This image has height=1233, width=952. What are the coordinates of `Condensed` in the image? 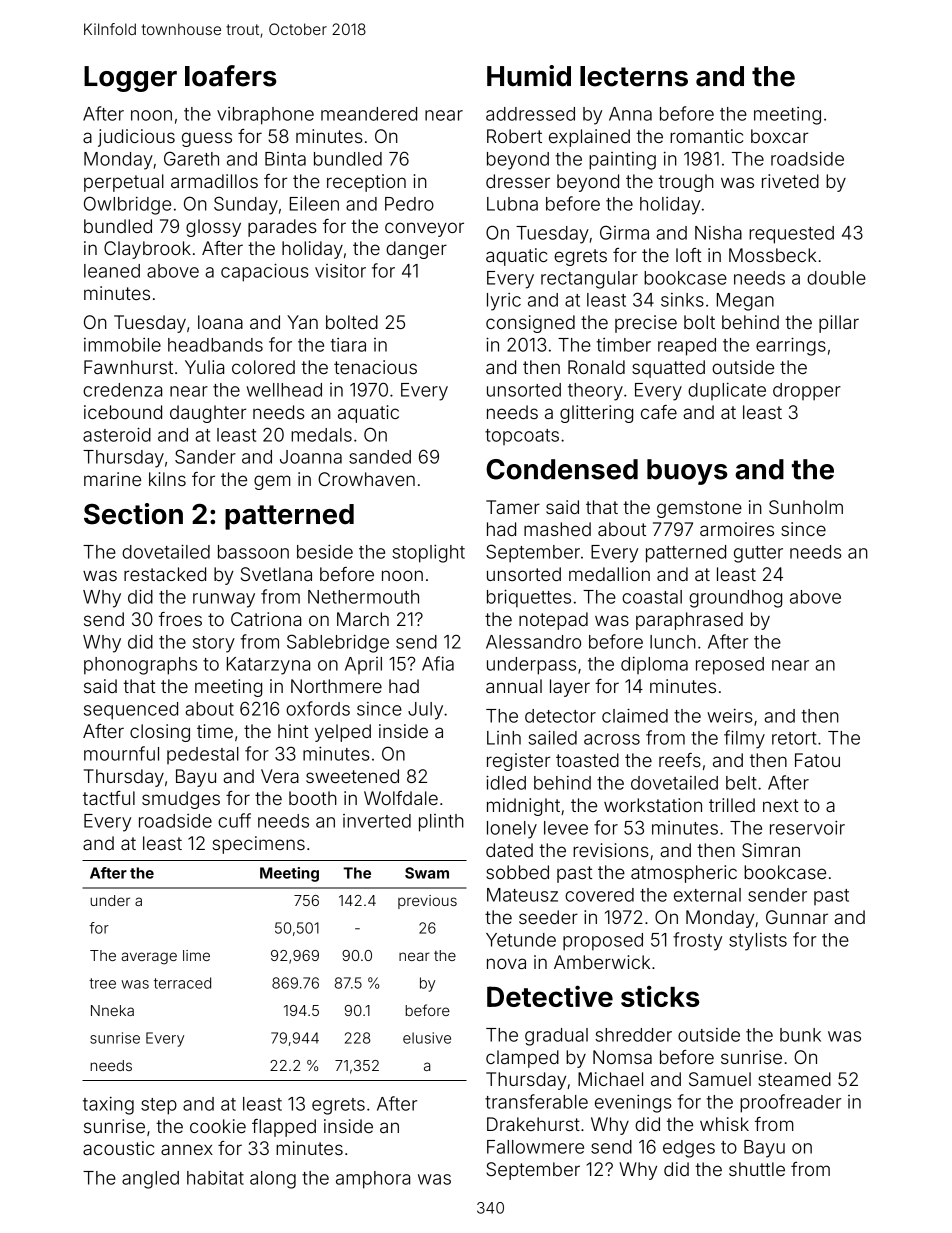 It's located at (562, 469).
